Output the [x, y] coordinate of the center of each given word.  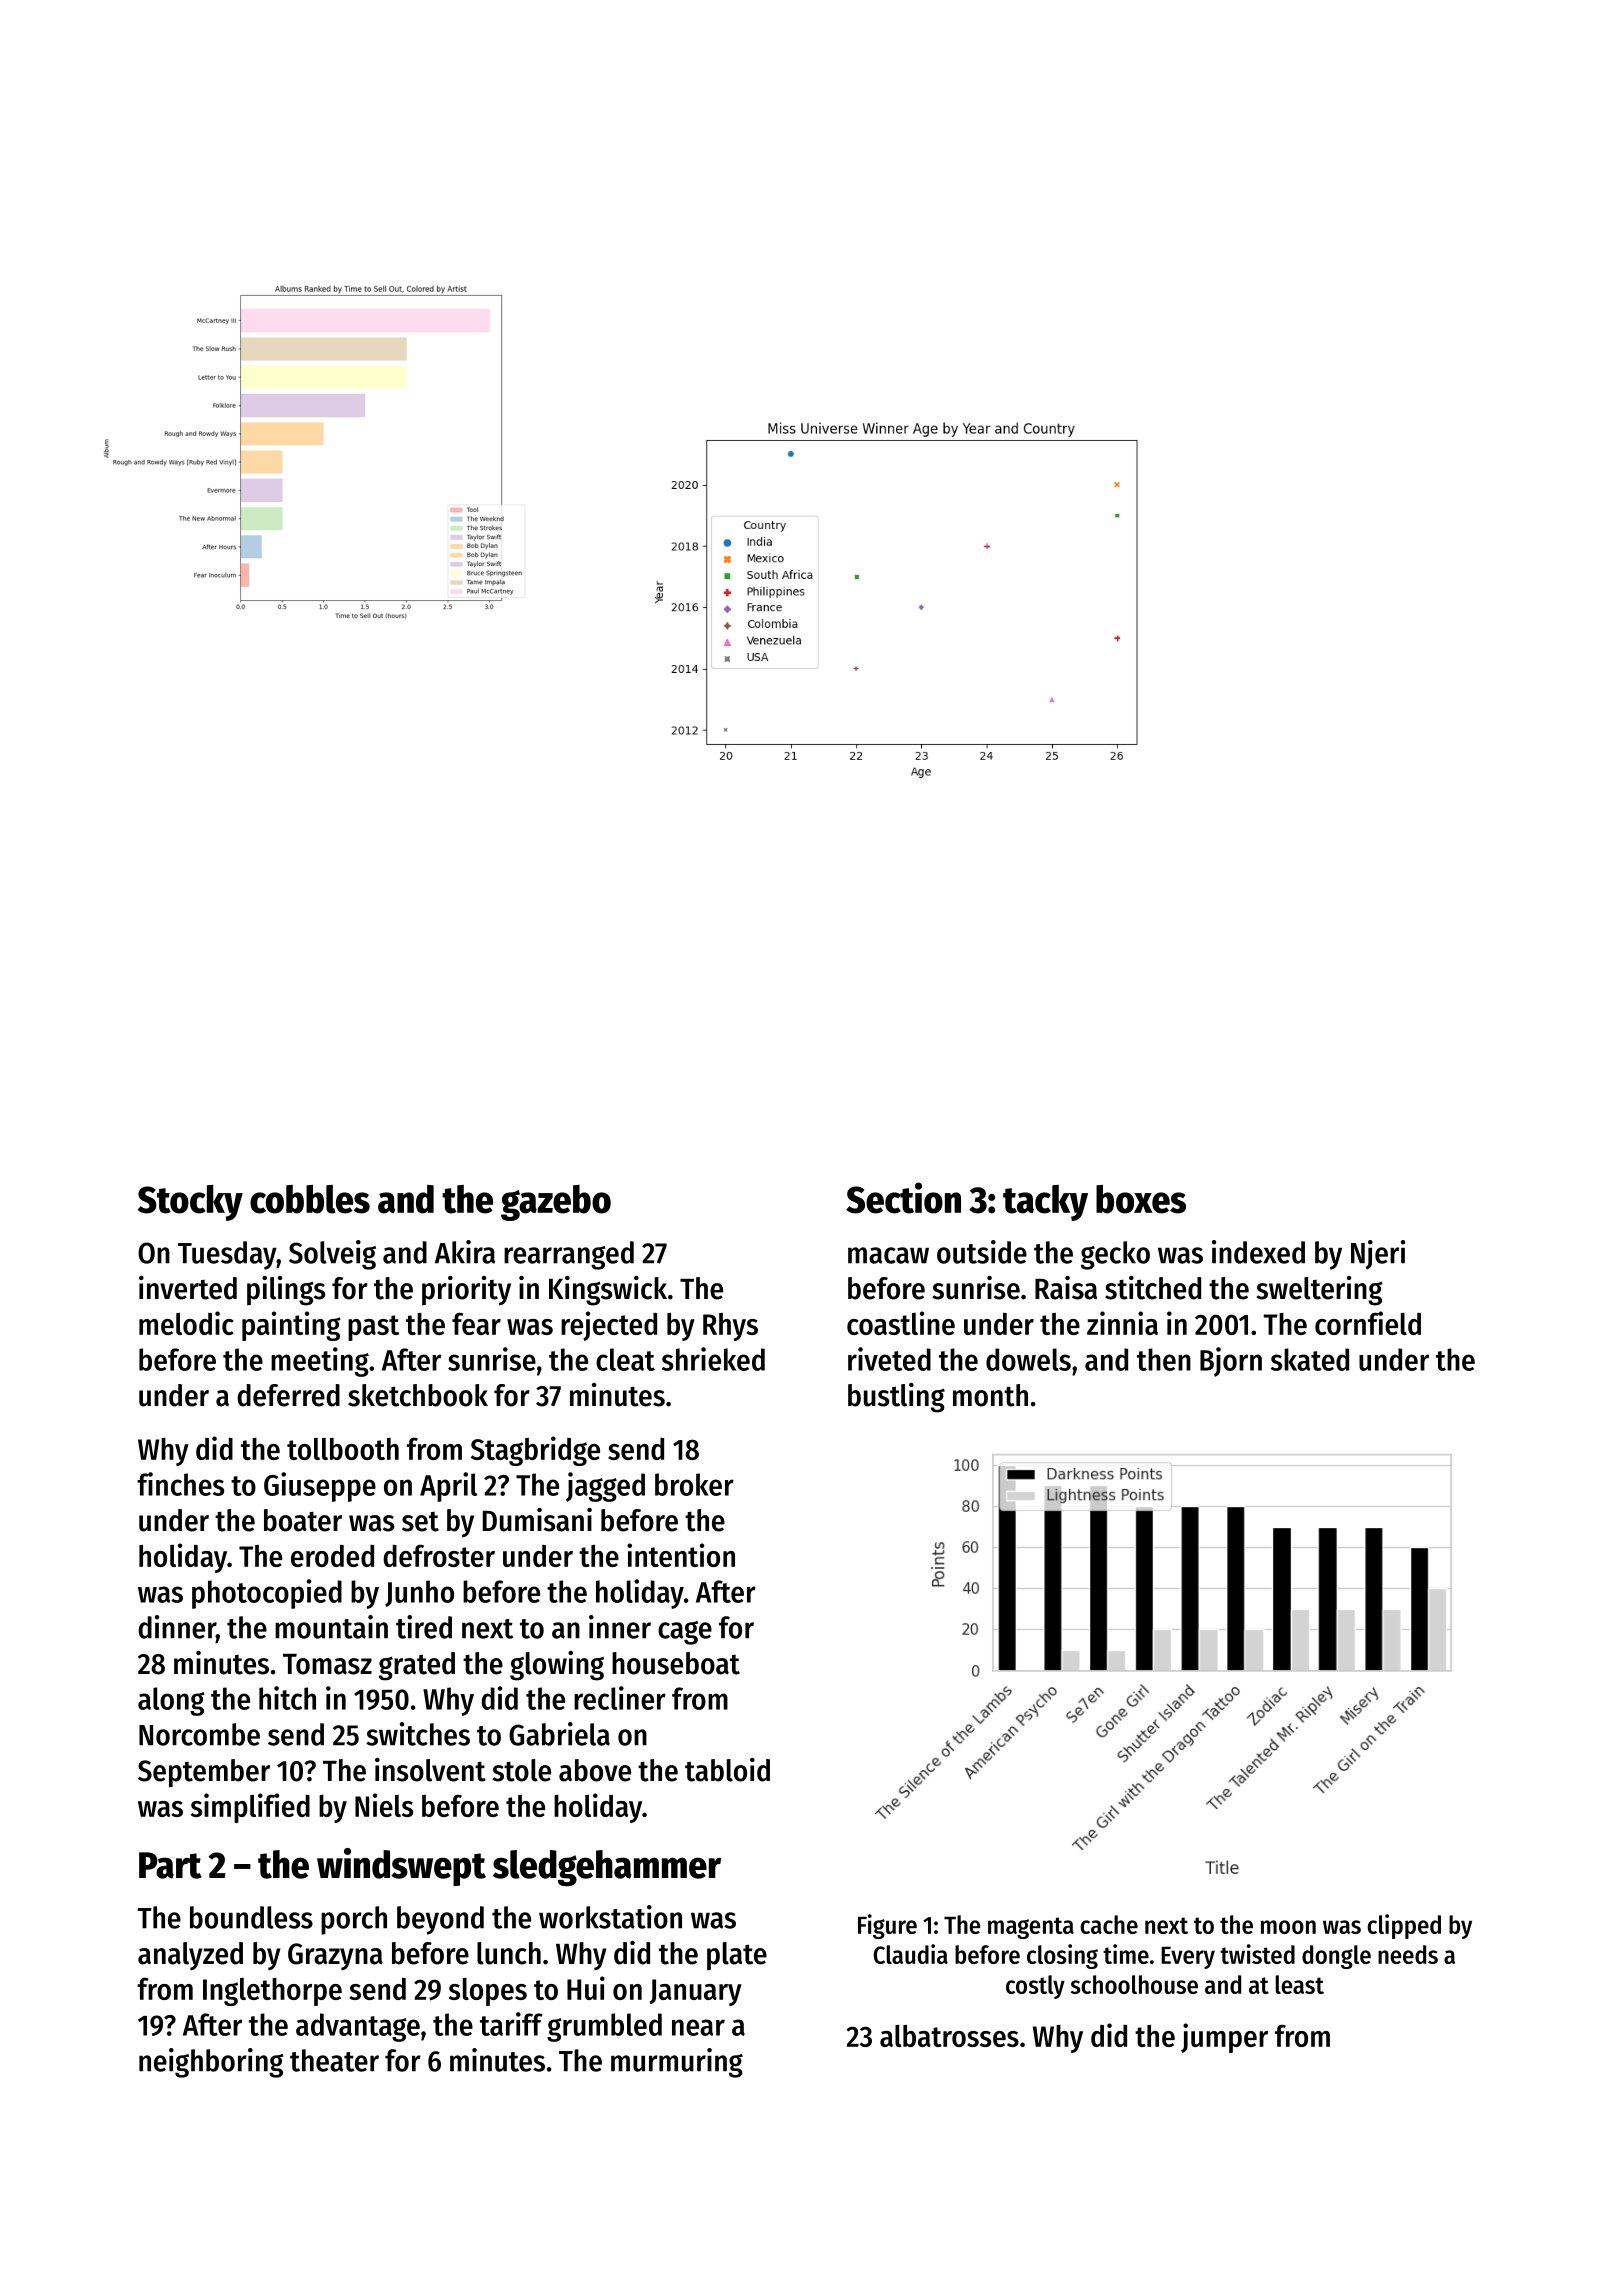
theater [334, 2060]
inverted [188, 1288]
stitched [1153, 1288]
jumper [1224, 2038]
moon [1288, 1927]
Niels [384, 1805]
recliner [620, 1698]
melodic [186, 1323]
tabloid [727, 1770]
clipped [1404, 1926]
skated [1310, 1359]
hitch [287, 1698]
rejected [609, 1326]
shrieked [713, 1359]
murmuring [677, 2063]
